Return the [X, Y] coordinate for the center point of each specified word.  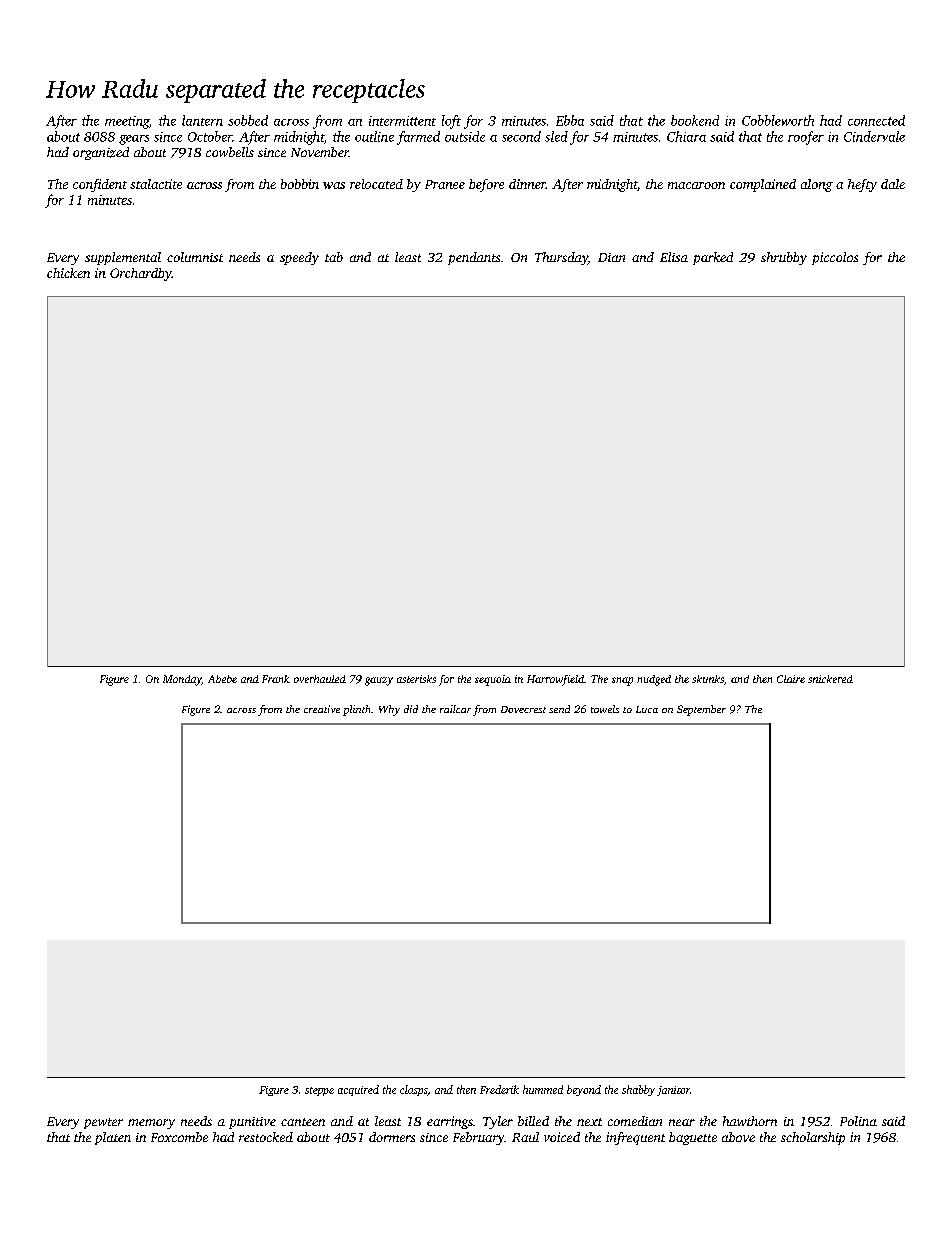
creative [322, 709]
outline [374, 136]
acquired [358, 1090]
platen [113, 1138]
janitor [673, 1091]
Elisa [674, 257]
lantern [202, 120]
